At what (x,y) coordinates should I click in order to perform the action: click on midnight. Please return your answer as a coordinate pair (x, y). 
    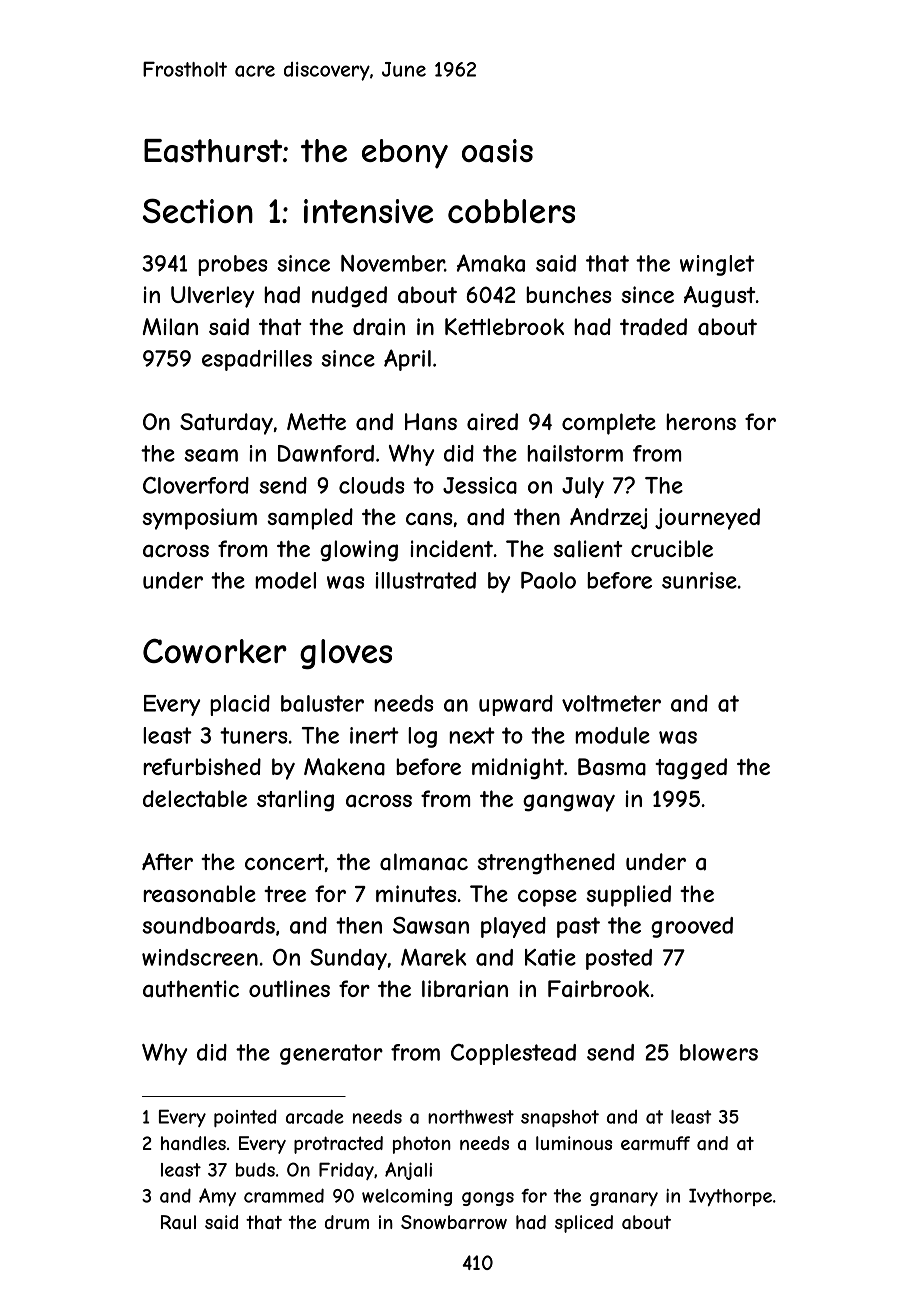
    Looking at the image, I should click on (518, 769).
